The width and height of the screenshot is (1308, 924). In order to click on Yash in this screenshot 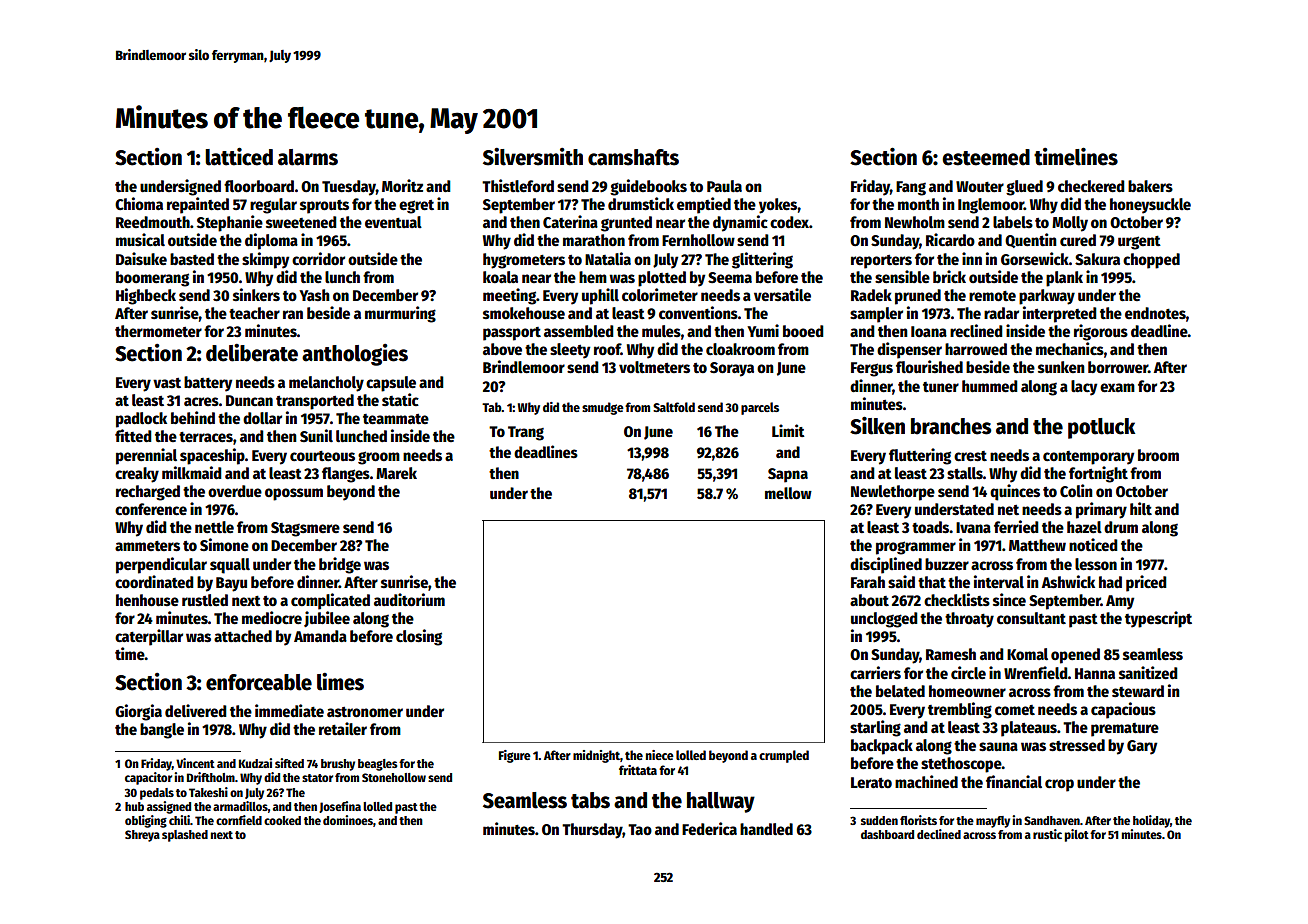, I will do `click(314, 295)`.
